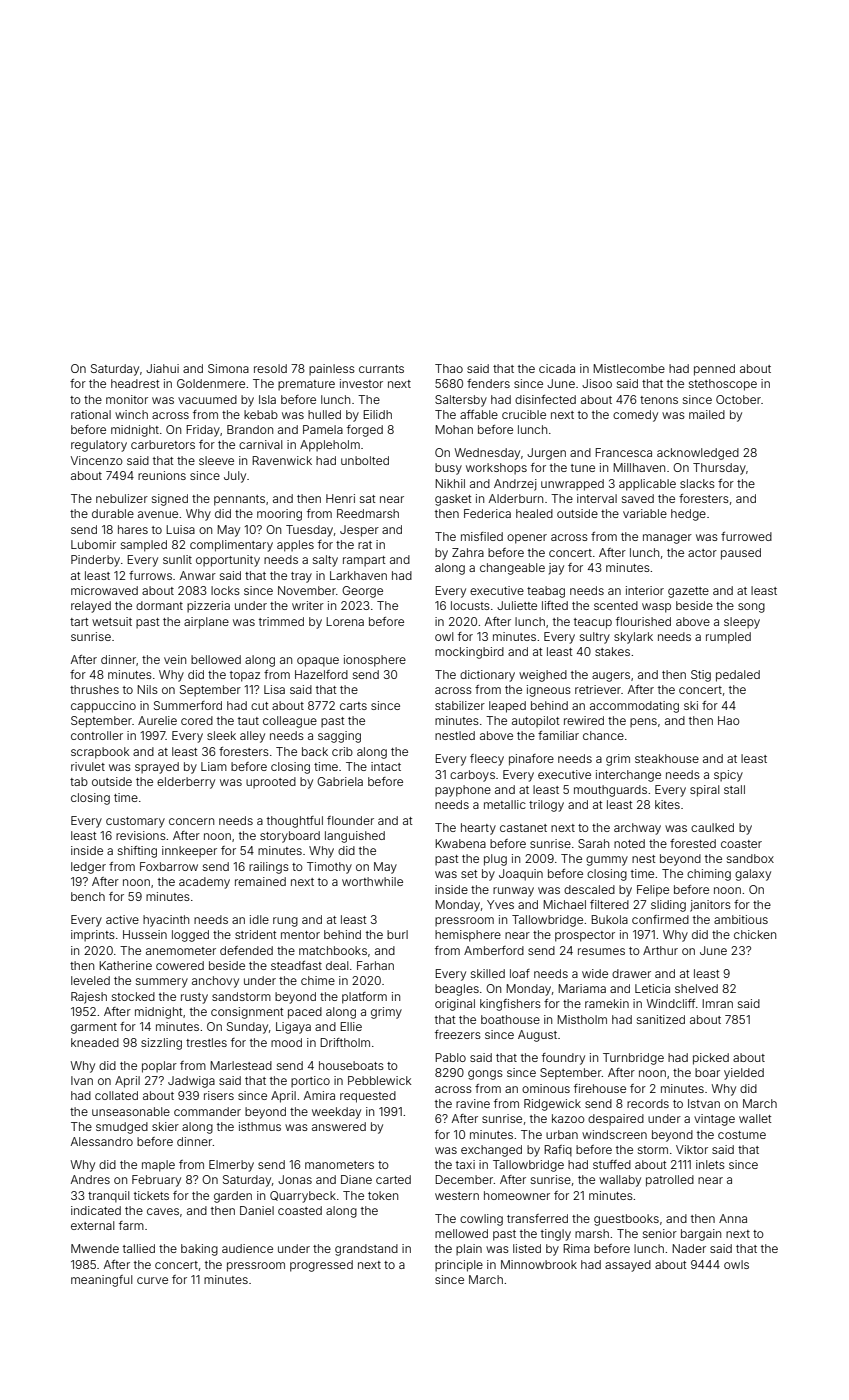 Image resolution: width=849 pixels, height=1400 pixels. Describe the element at coordinates (88, 868) in the screenshot. I see `ledger` at that location.
